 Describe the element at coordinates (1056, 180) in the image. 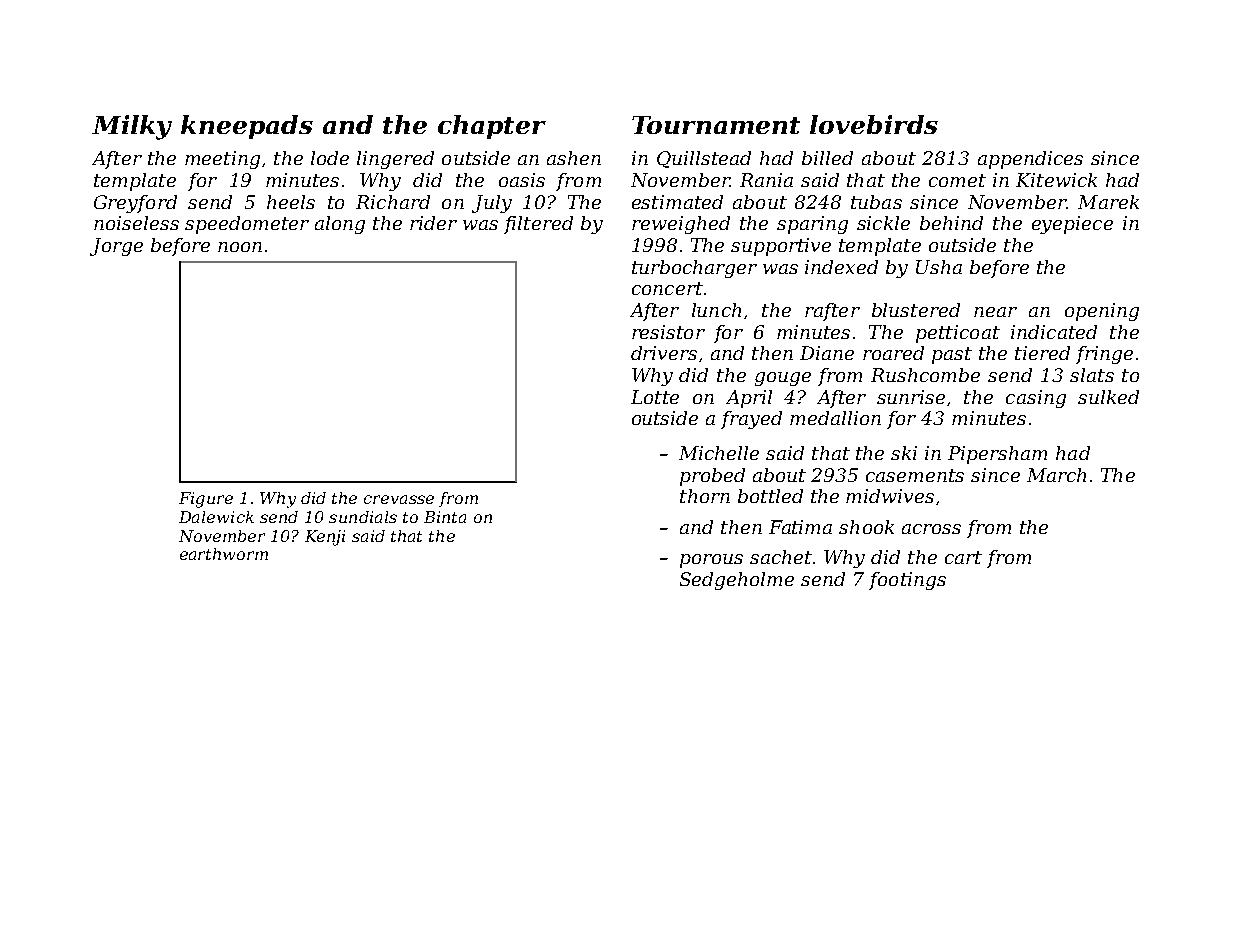

I see `Kitewick` at that location.
